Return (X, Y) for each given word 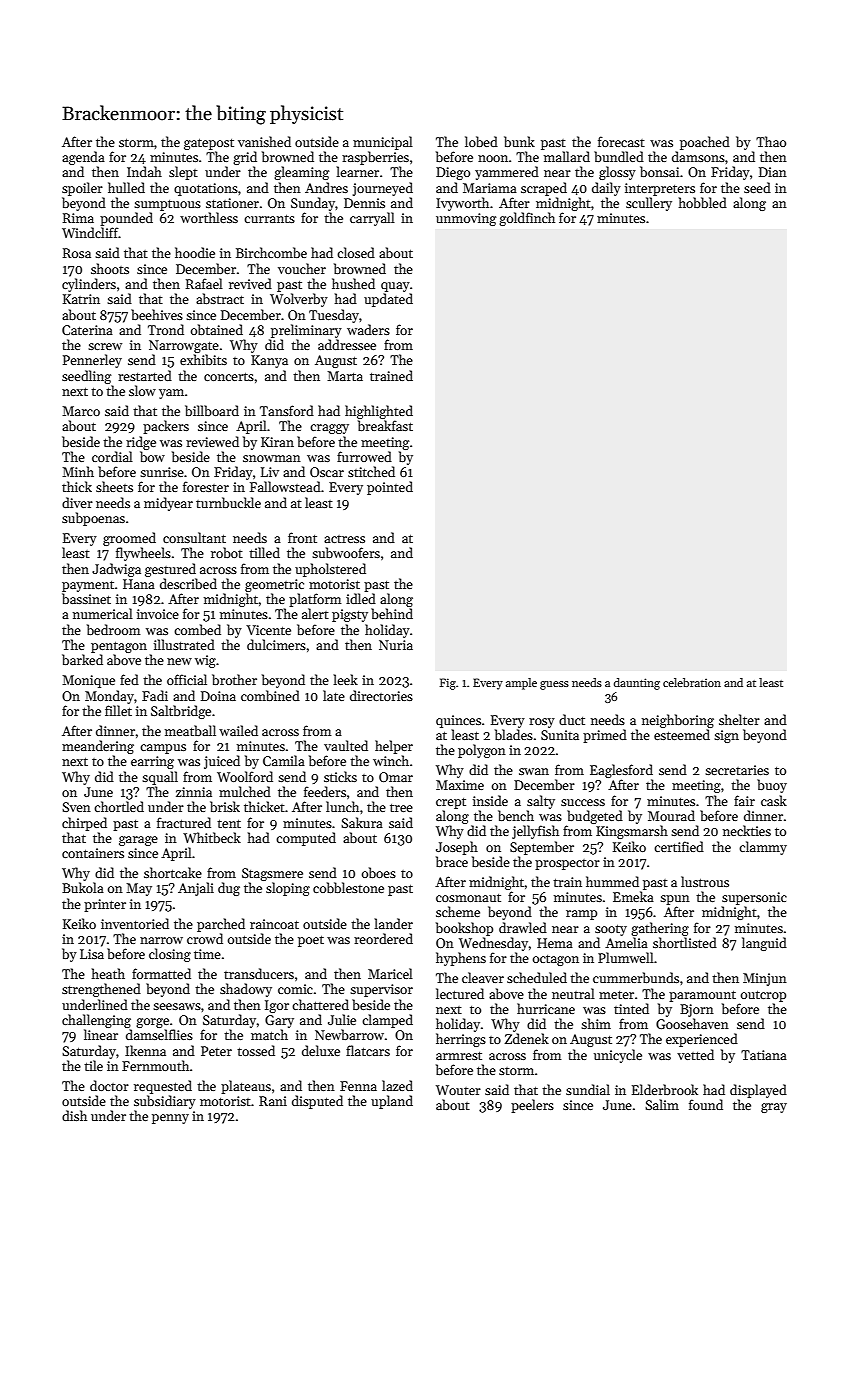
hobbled (703, 202)
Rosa (77, 253)
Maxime (460, 785)
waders (368, 329)
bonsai (659, 171)
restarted (145, 375)
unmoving (466, 219)
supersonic (754, 898)
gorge (152, 1023)
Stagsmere (272, 874)
